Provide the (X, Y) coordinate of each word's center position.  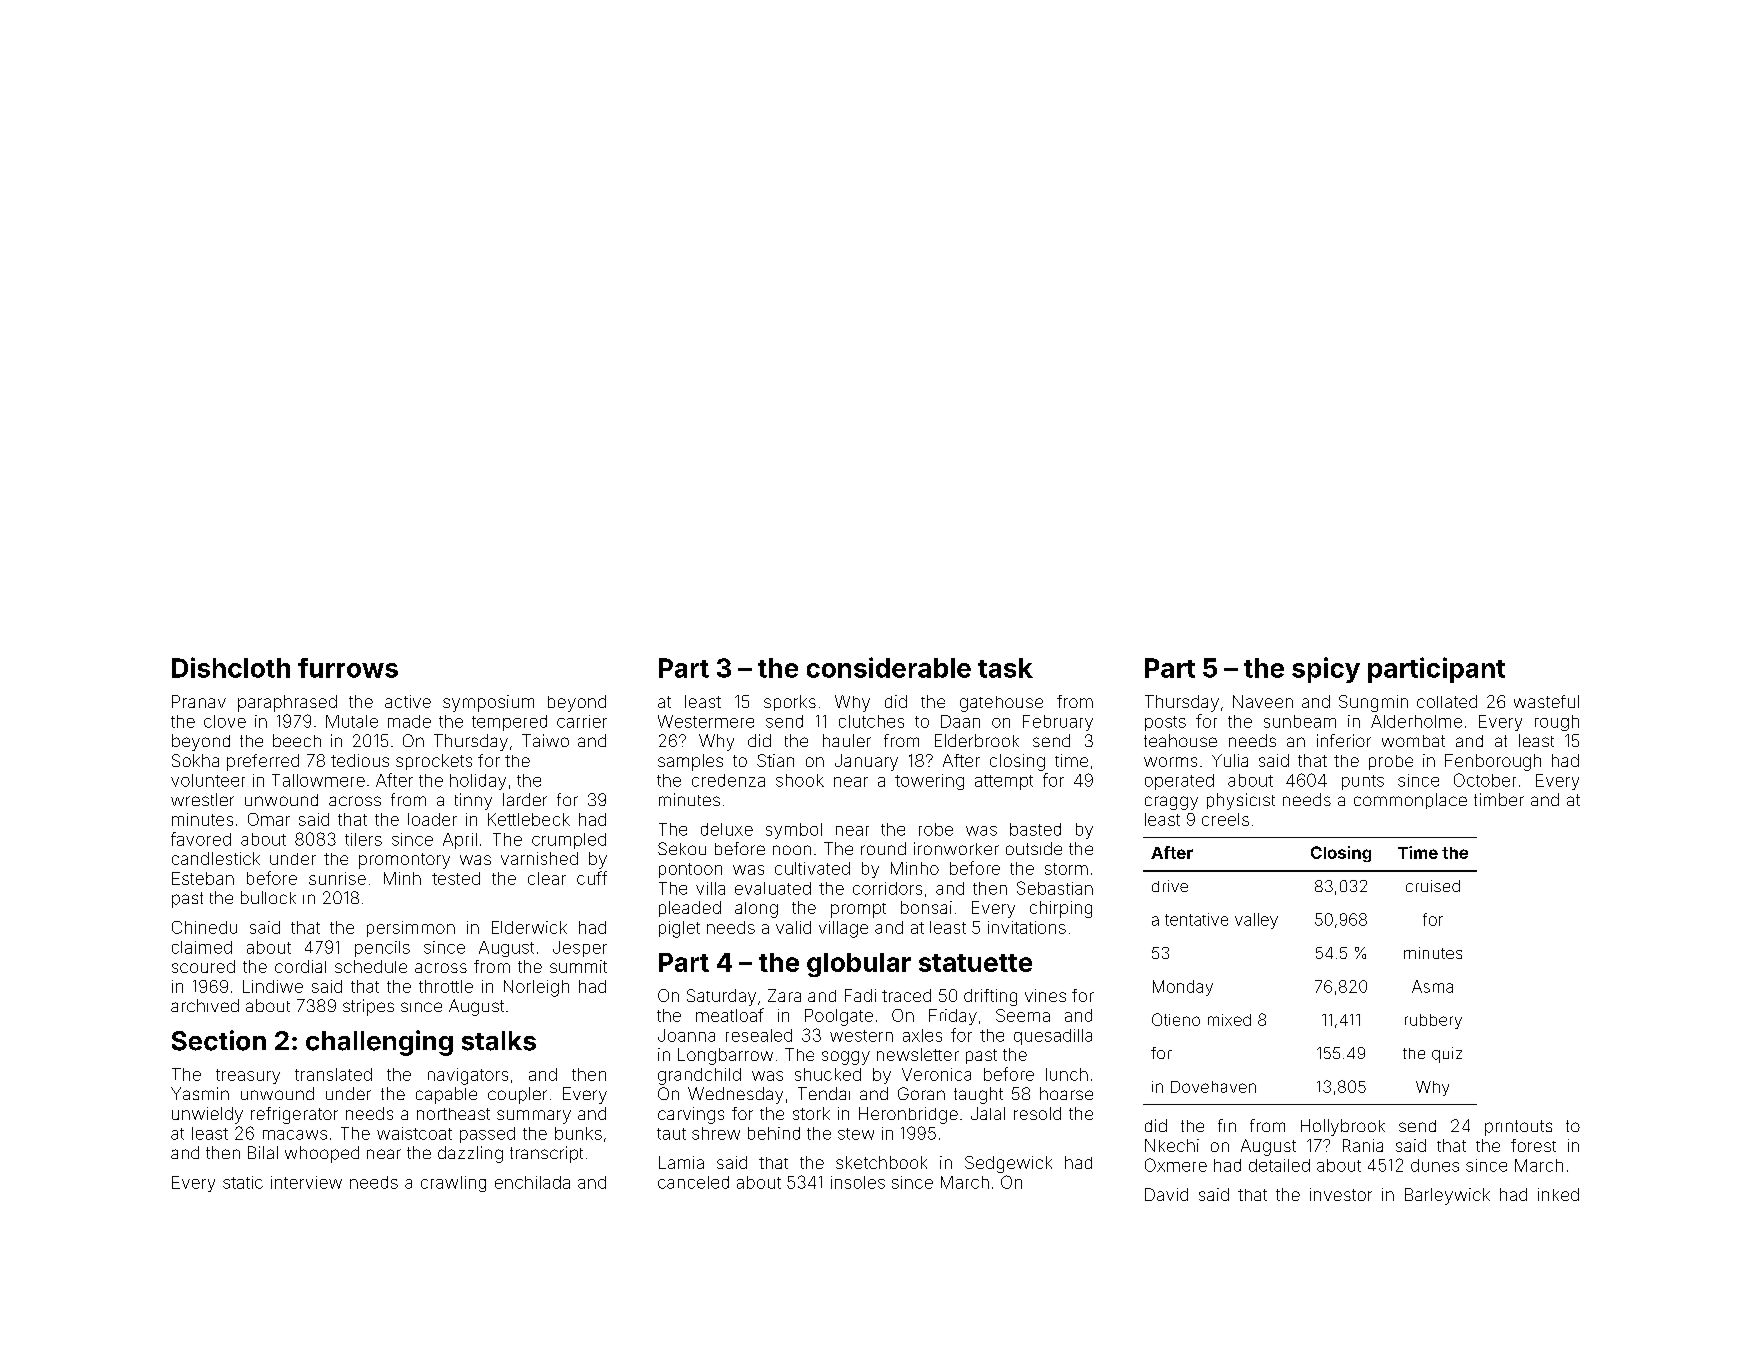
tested (456, 878)
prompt (858, 910)
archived (205, 1005)
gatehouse (1001, 704)
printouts (1518, 1128)
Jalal (988, 1113)
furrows (348, 668)
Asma (1432, 986)
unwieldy (207, 1115)
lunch (1067, 1074)
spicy (1326, 670)
